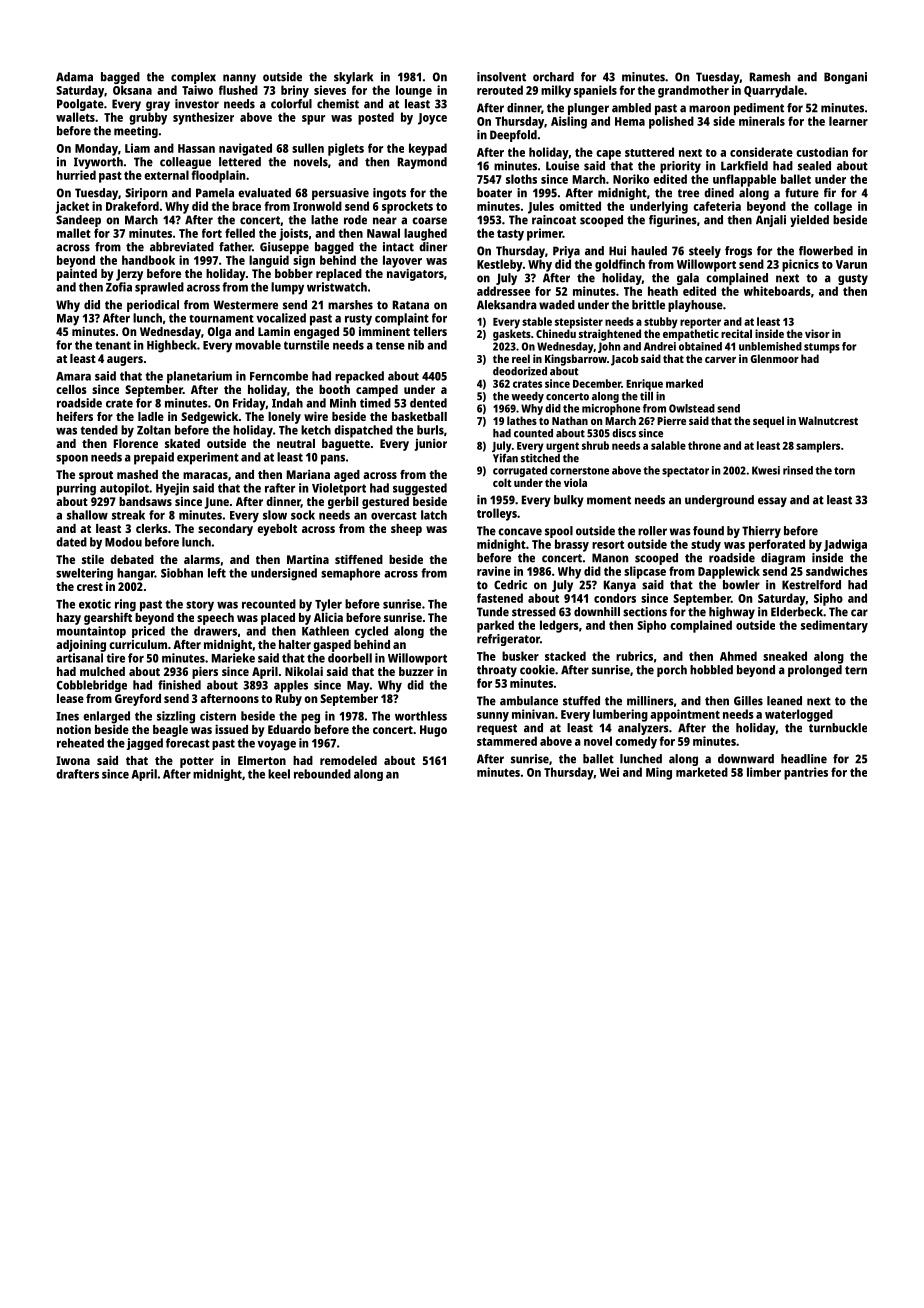 This screenshot has width=924, height=1308. I want to click on potter, so click(197, 762).
